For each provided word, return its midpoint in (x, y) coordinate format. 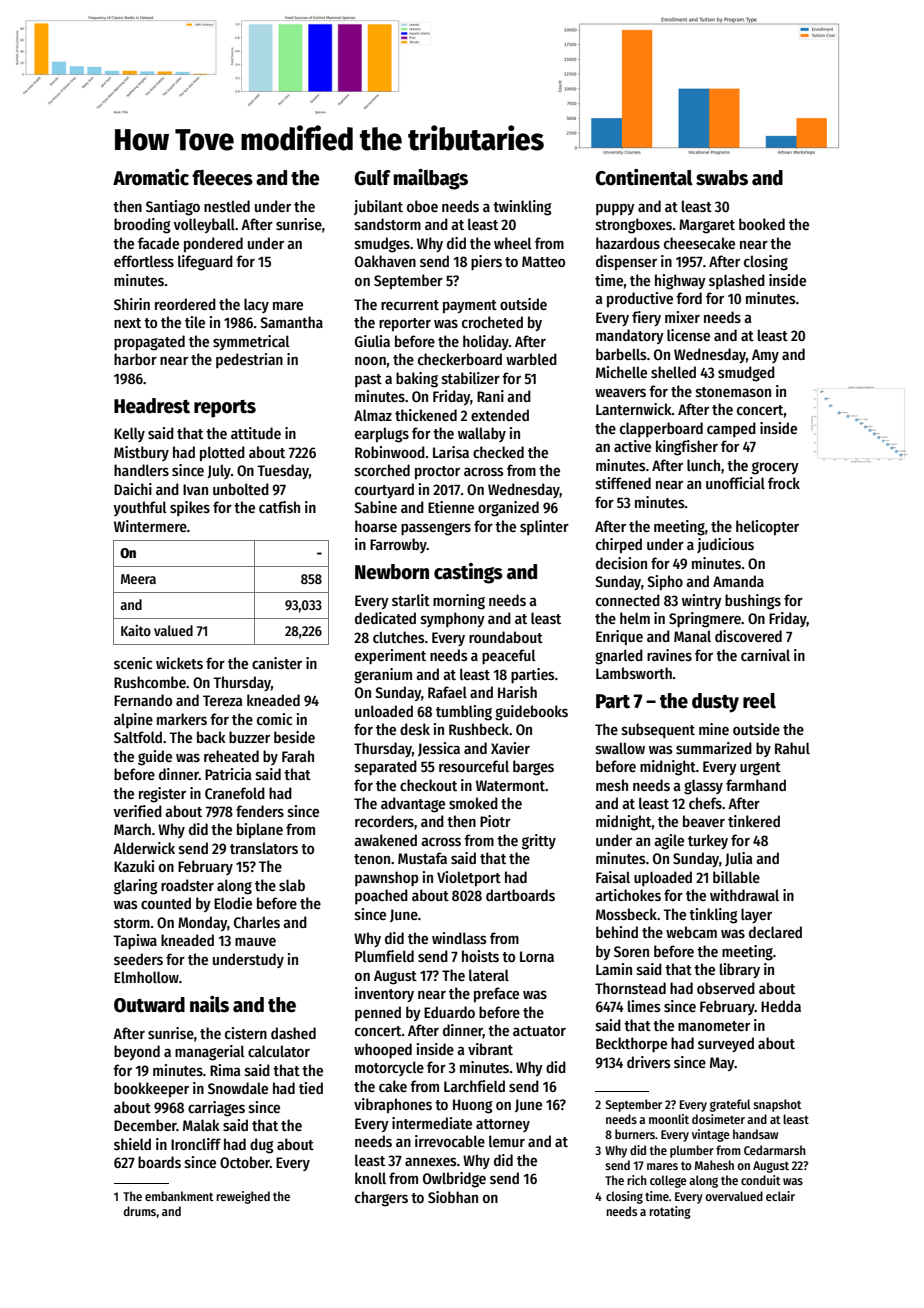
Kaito (136, 630)
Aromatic (151, 177)
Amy (765, 356)
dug (261, 1146)
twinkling (522, 208)
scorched (382, 470)
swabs (722, 178)
